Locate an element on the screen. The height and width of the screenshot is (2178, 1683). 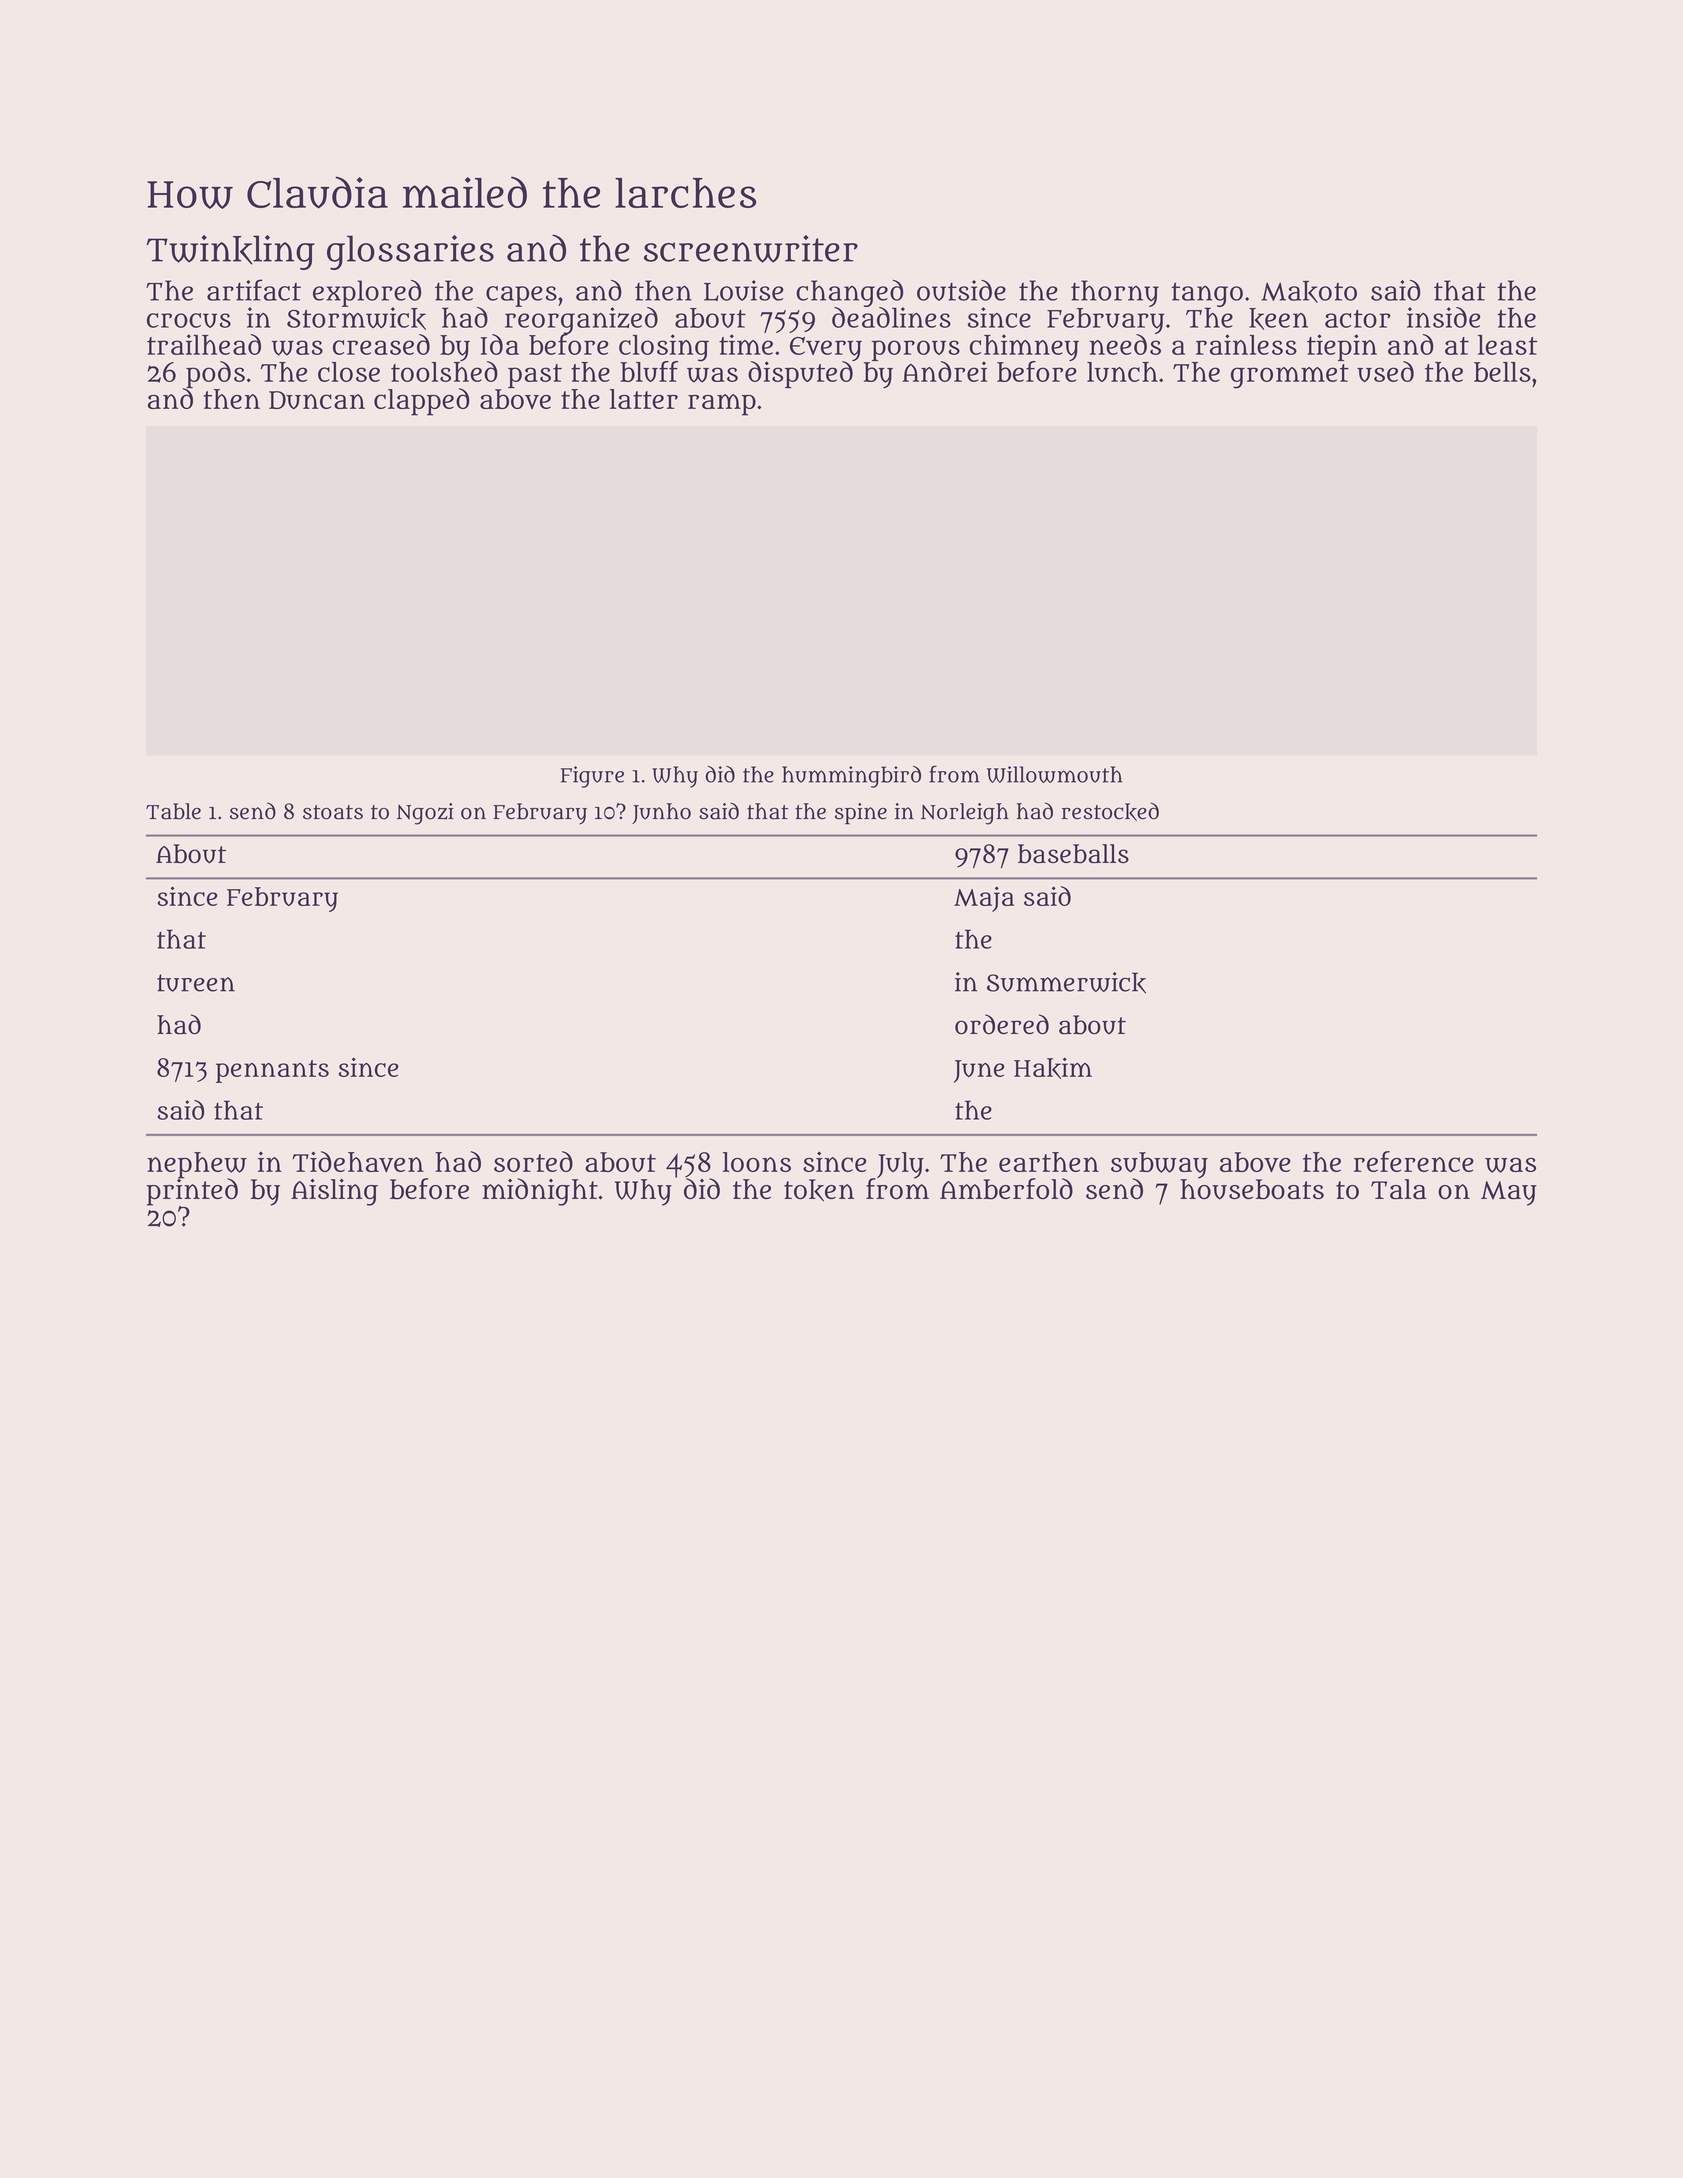
Figure is located at coordinates (592, 777).
